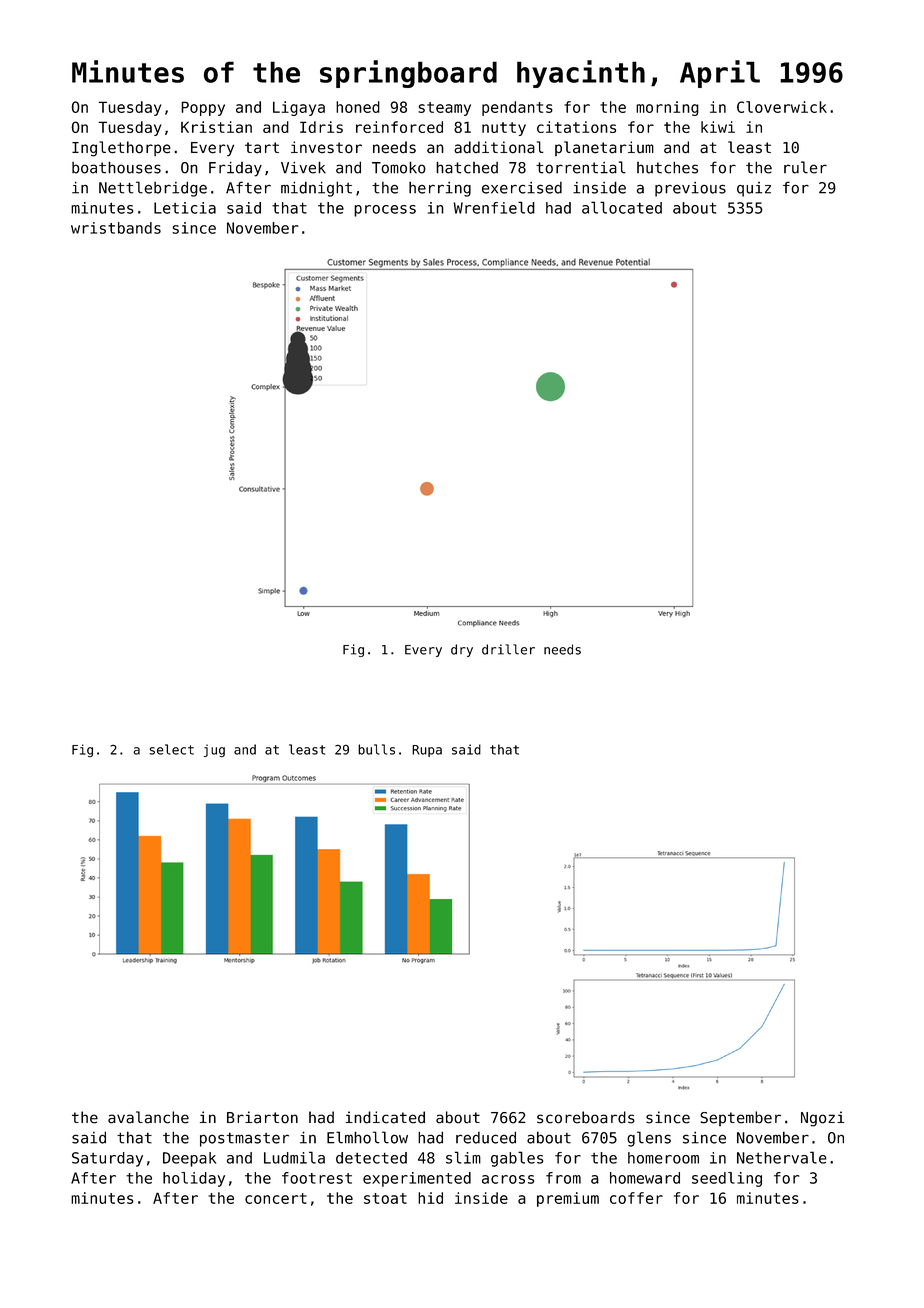  Describe the element at coordinates (462, 650) in the screenshot. I see `dry` at that location.
